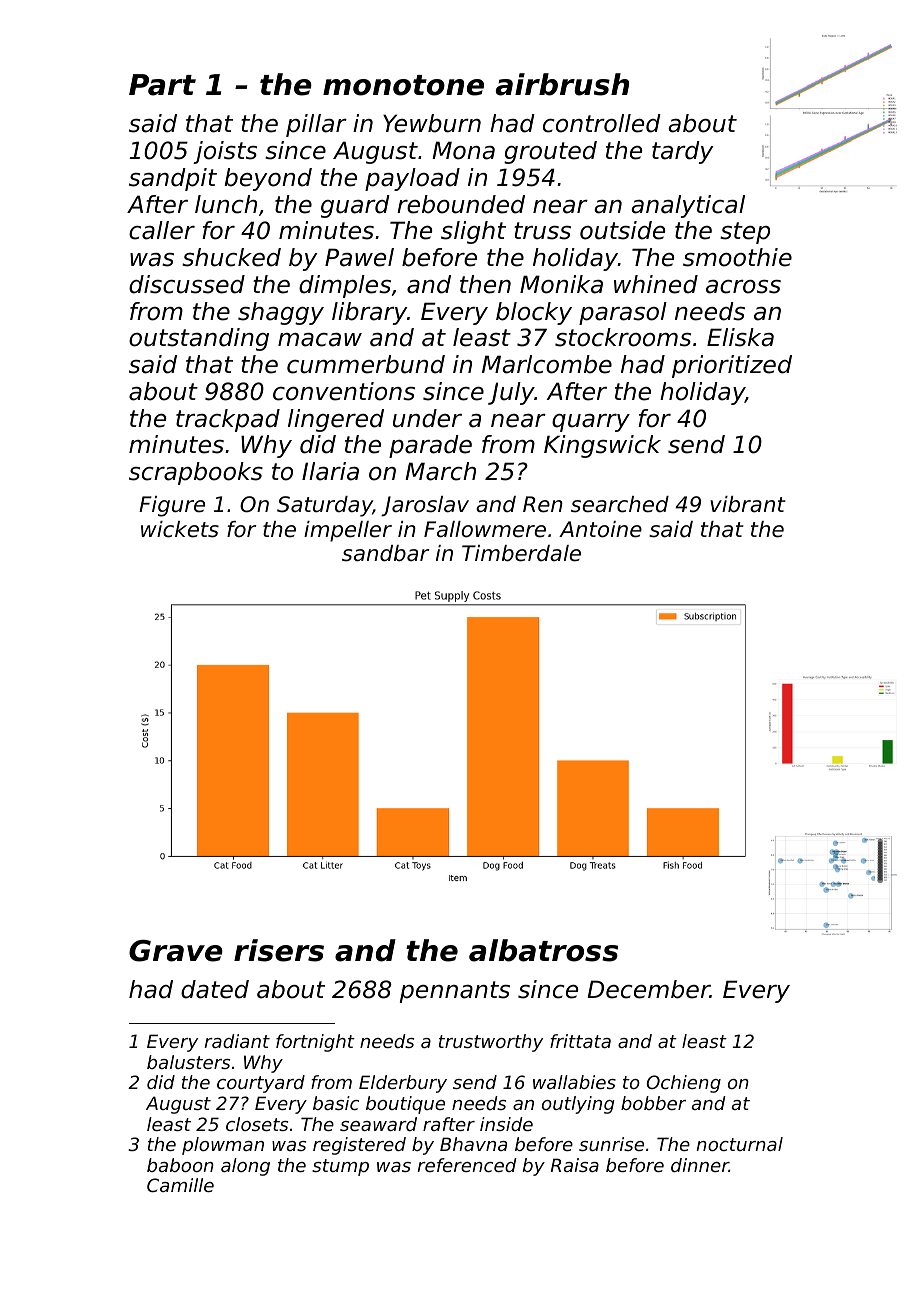  What do you see at coordinates (180, 529) in the document?
I see `wickets` at bounding box center [180, 529].
